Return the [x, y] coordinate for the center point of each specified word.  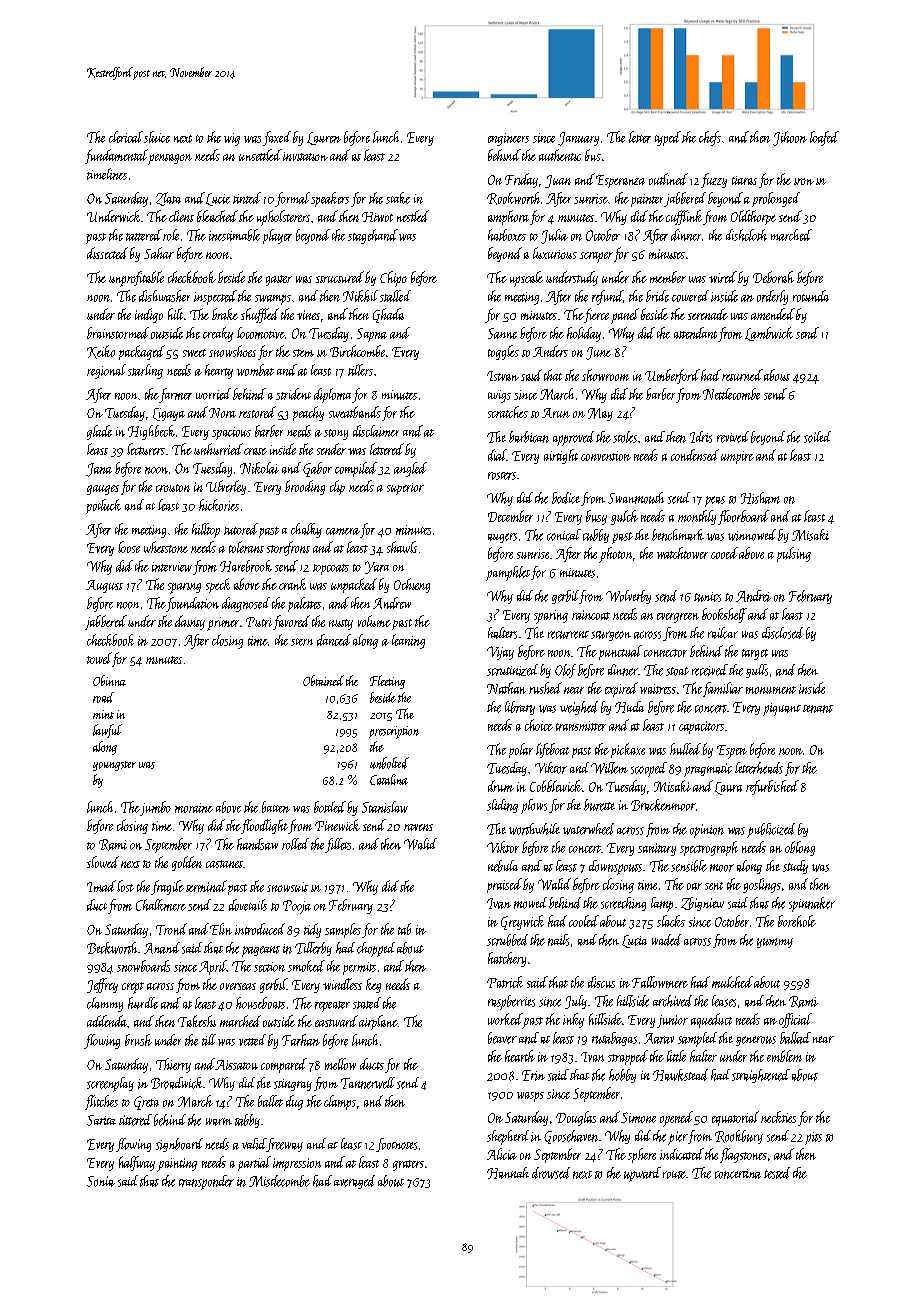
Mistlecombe [279, 1181]
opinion [707, 831]
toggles [503, 352]
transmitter [581, 726]
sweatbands [355, 412]
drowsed [551, 1173]
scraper [596, 257]
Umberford [672, 376]
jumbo [155, 808]
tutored [241, 529]
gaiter [279, 280]
